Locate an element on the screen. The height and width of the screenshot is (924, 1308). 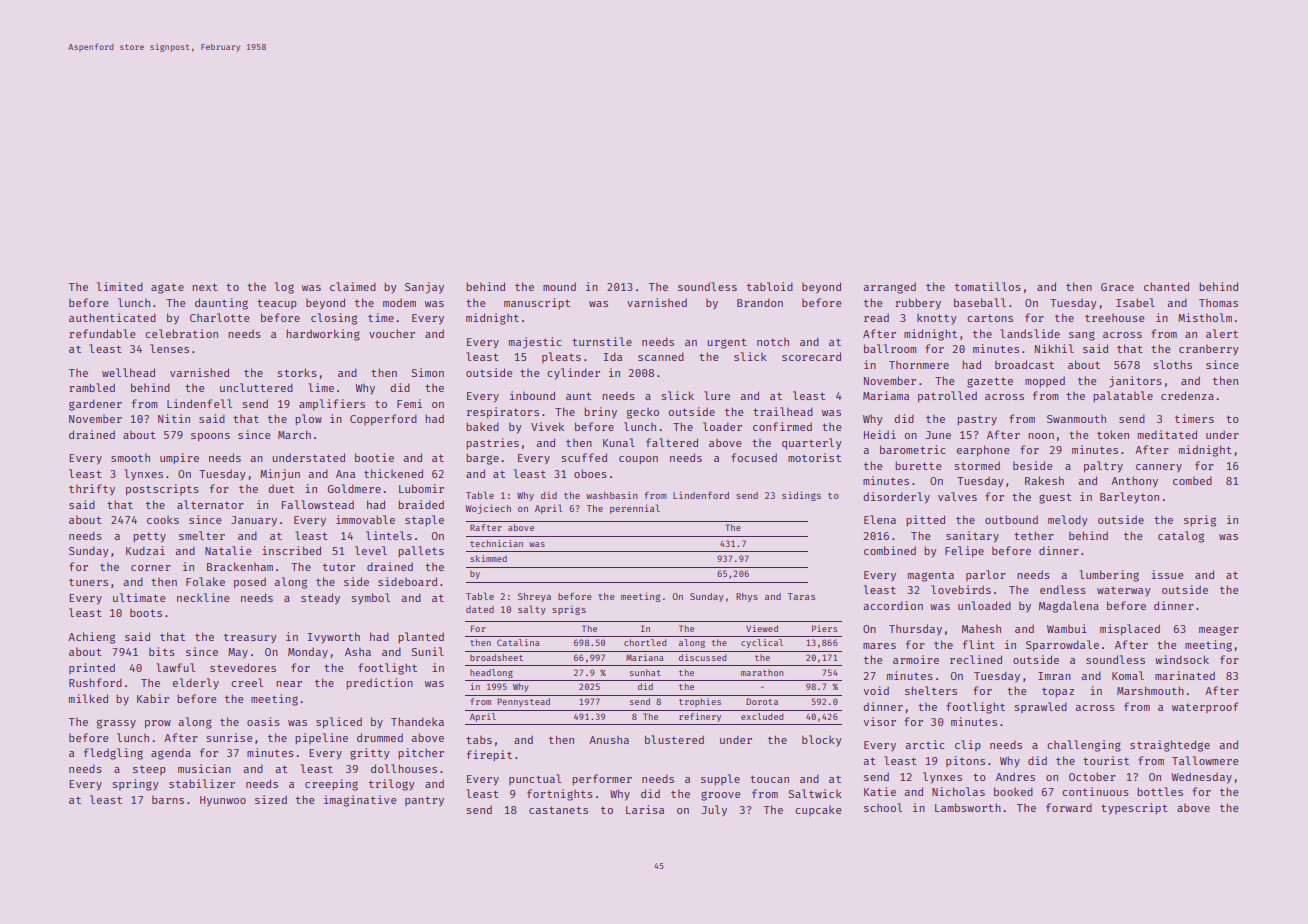
scanned is located at coordinates (661, 356).
